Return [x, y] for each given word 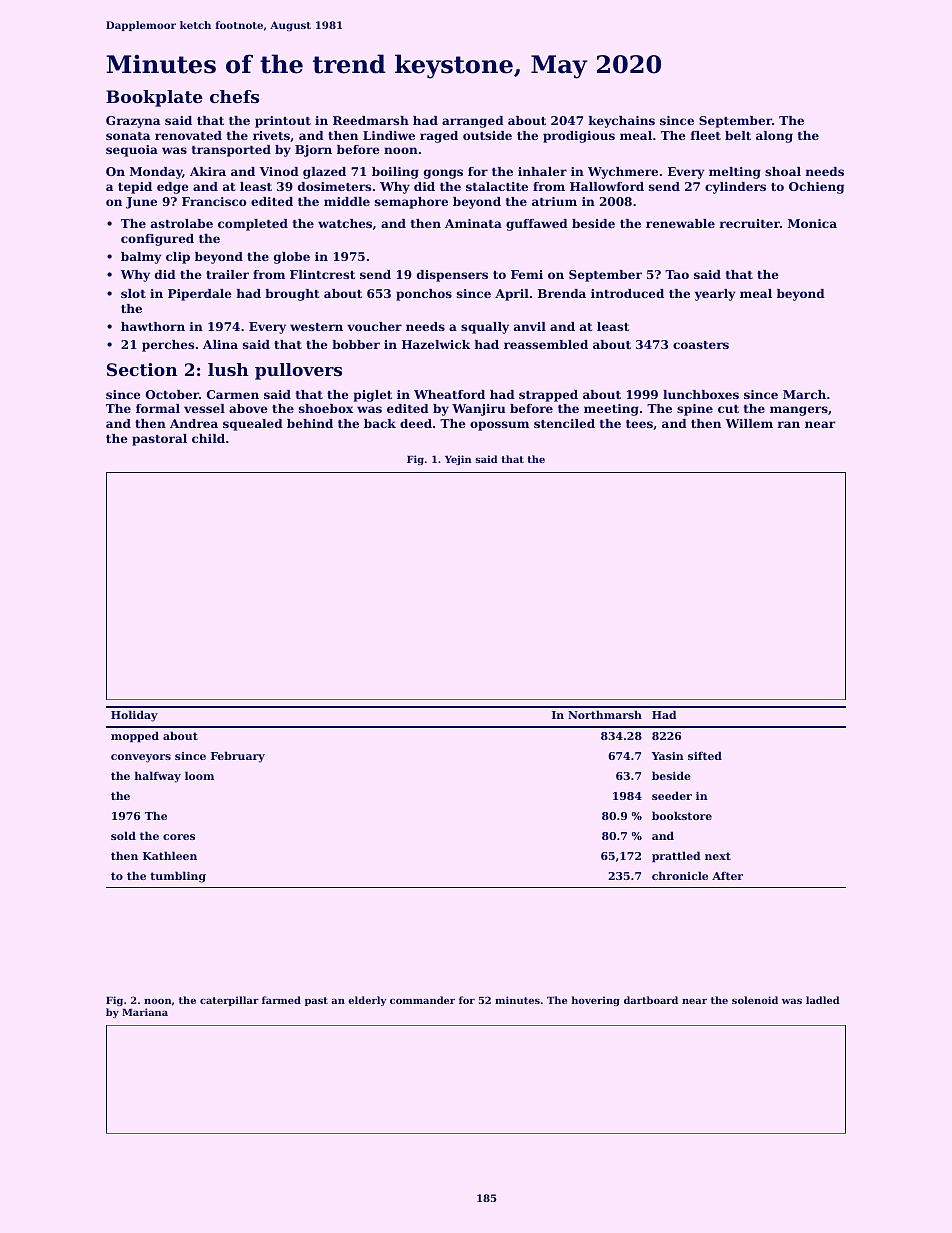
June [141, 203]
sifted [705, 755]
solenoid [755, 1000]
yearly [715, 295]
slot [133, 293]
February [238, 757]
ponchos [424, 295]
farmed [281, 1000]
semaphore [411, 203]
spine [695, 410]
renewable [680, 223]
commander [422, 1000]
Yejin [458, 460]
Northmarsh [605, 714]
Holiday [134, 716]
